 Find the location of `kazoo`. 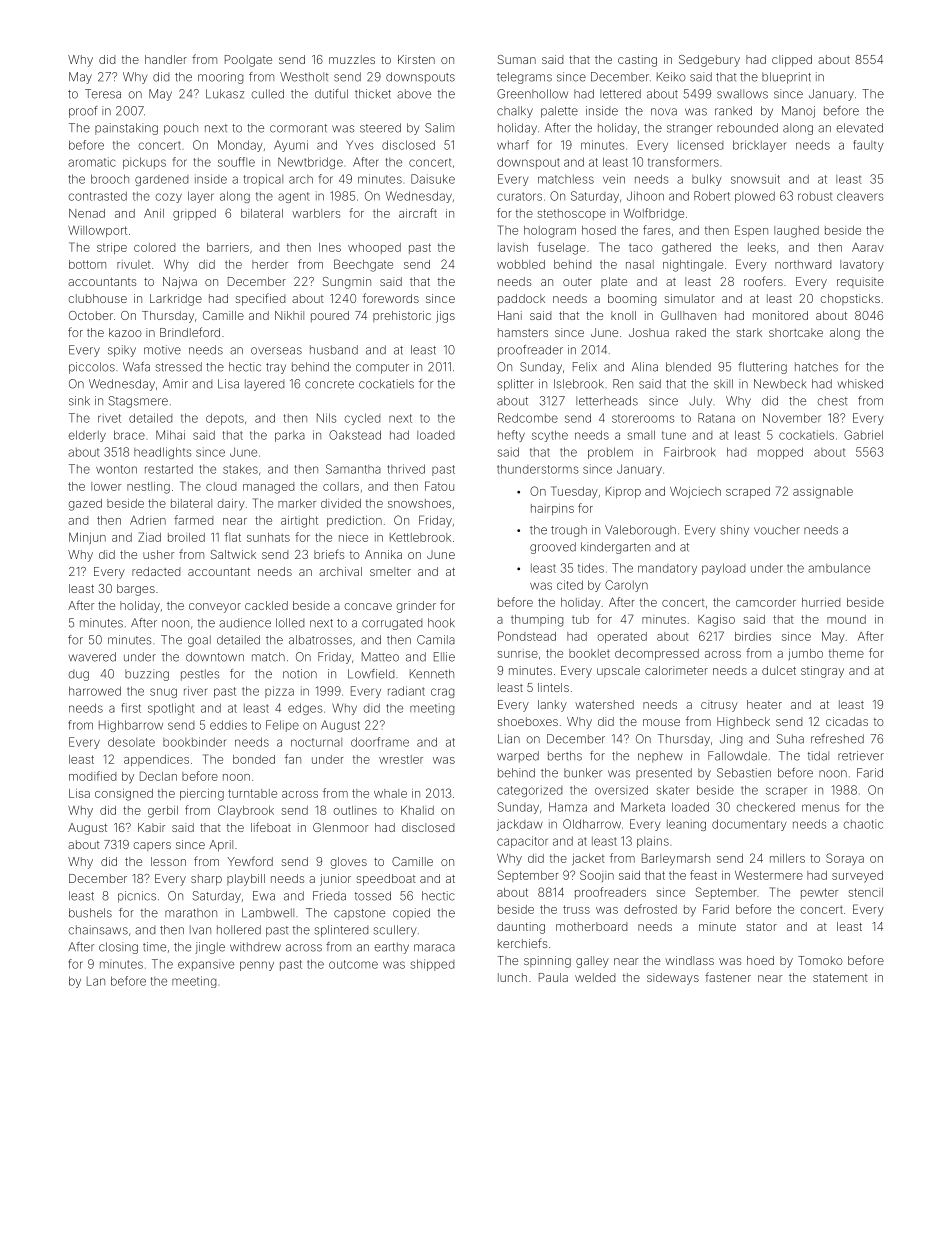

kazoo is located at coordinates (125, 332).
